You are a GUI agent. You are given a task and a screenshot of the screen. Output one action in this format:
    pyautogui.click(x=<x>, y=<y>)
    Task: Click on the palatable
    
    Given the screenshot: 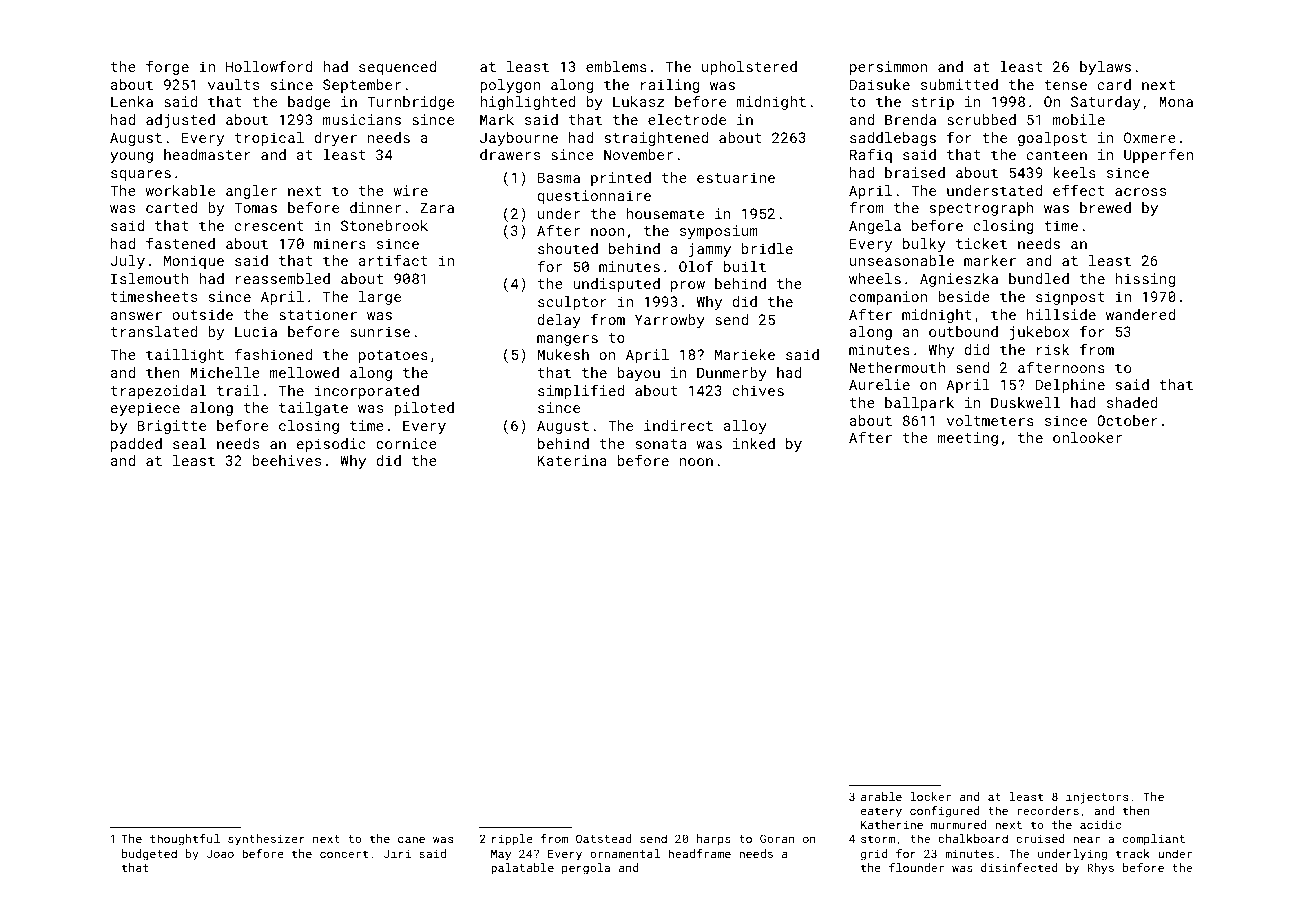 What is the action you would take?
    pyautogui.click(x=522, y=868)
